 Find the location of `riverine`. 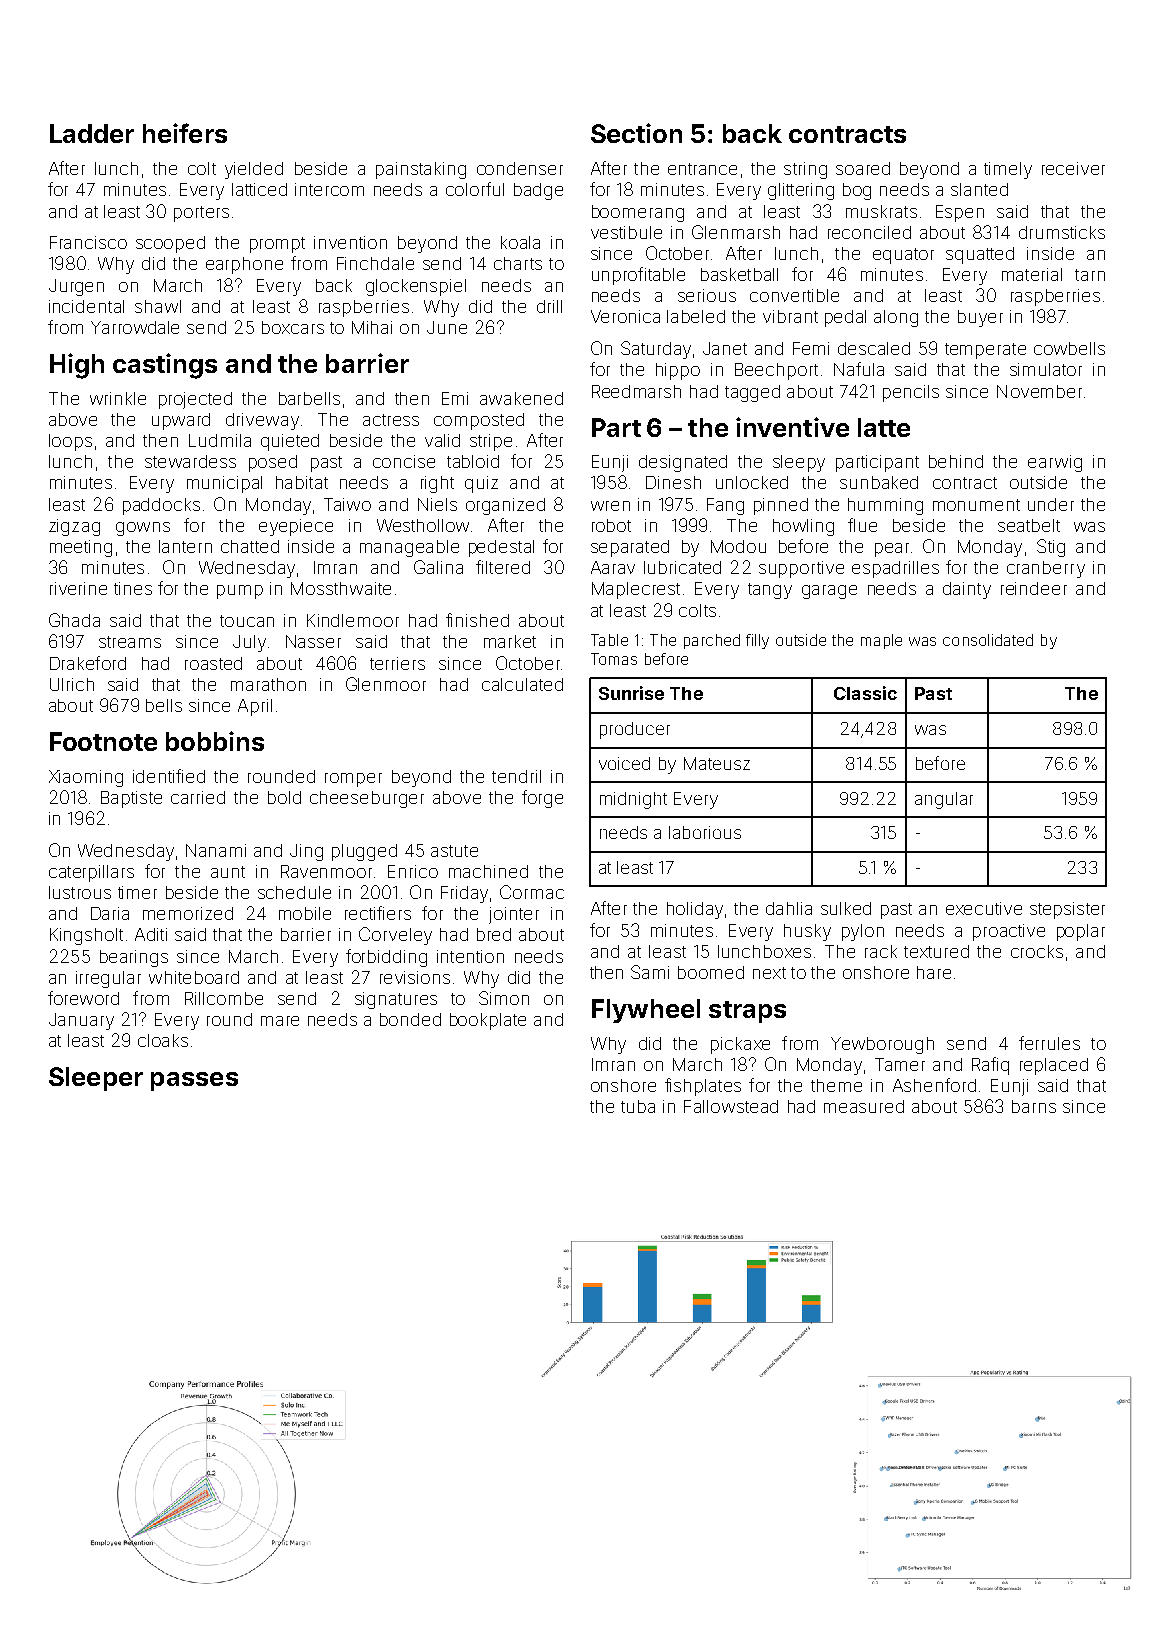

riverine is located at coordinates (78, 588).
